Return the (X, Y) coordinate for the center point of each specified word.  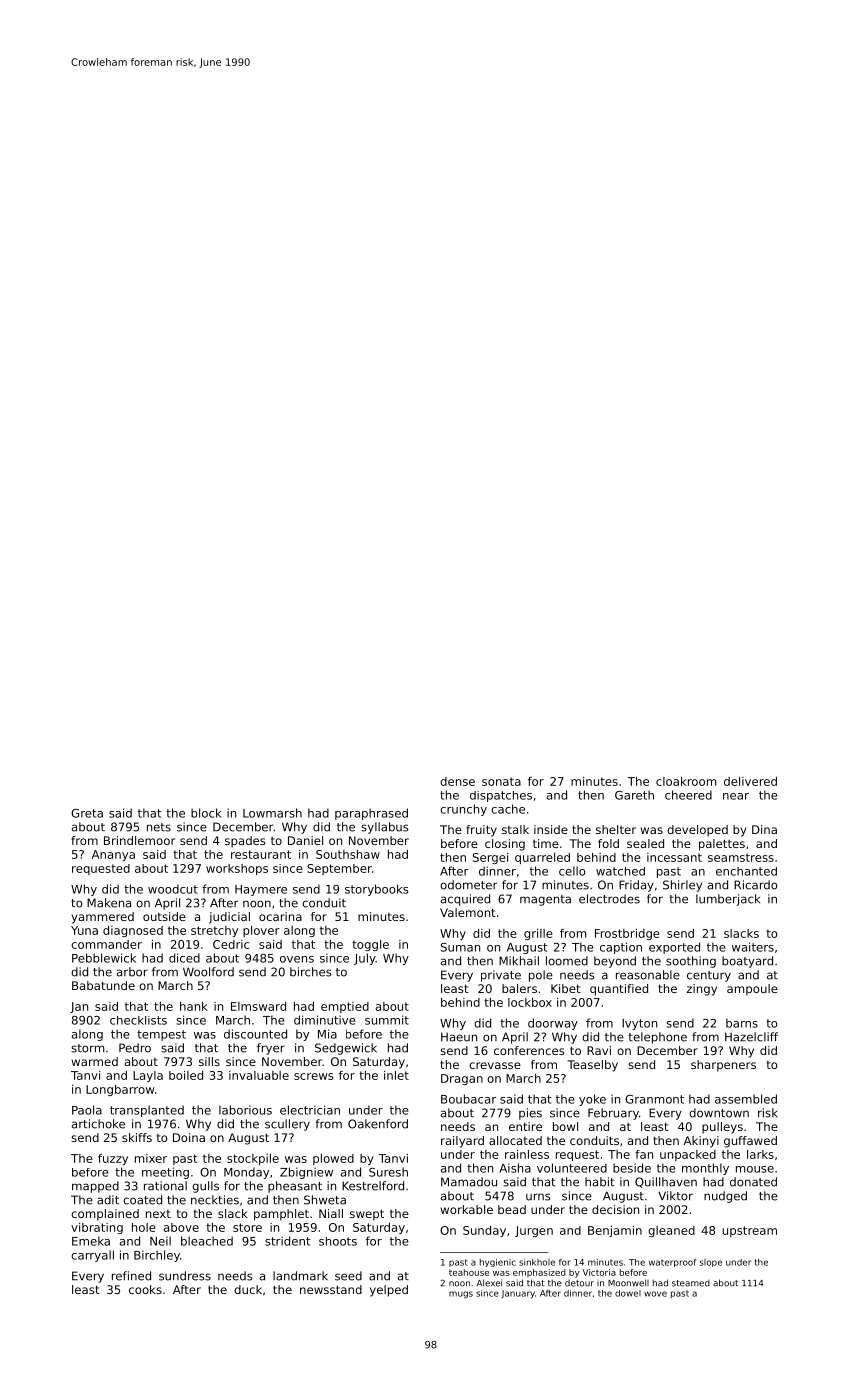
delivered (750, 781)
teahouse (469, 1272)
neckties (215, 1200)
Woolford (208, 972)
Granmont (654, 1099)
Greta (87, 813)
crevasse (495, 1065)
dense (457, 781)
